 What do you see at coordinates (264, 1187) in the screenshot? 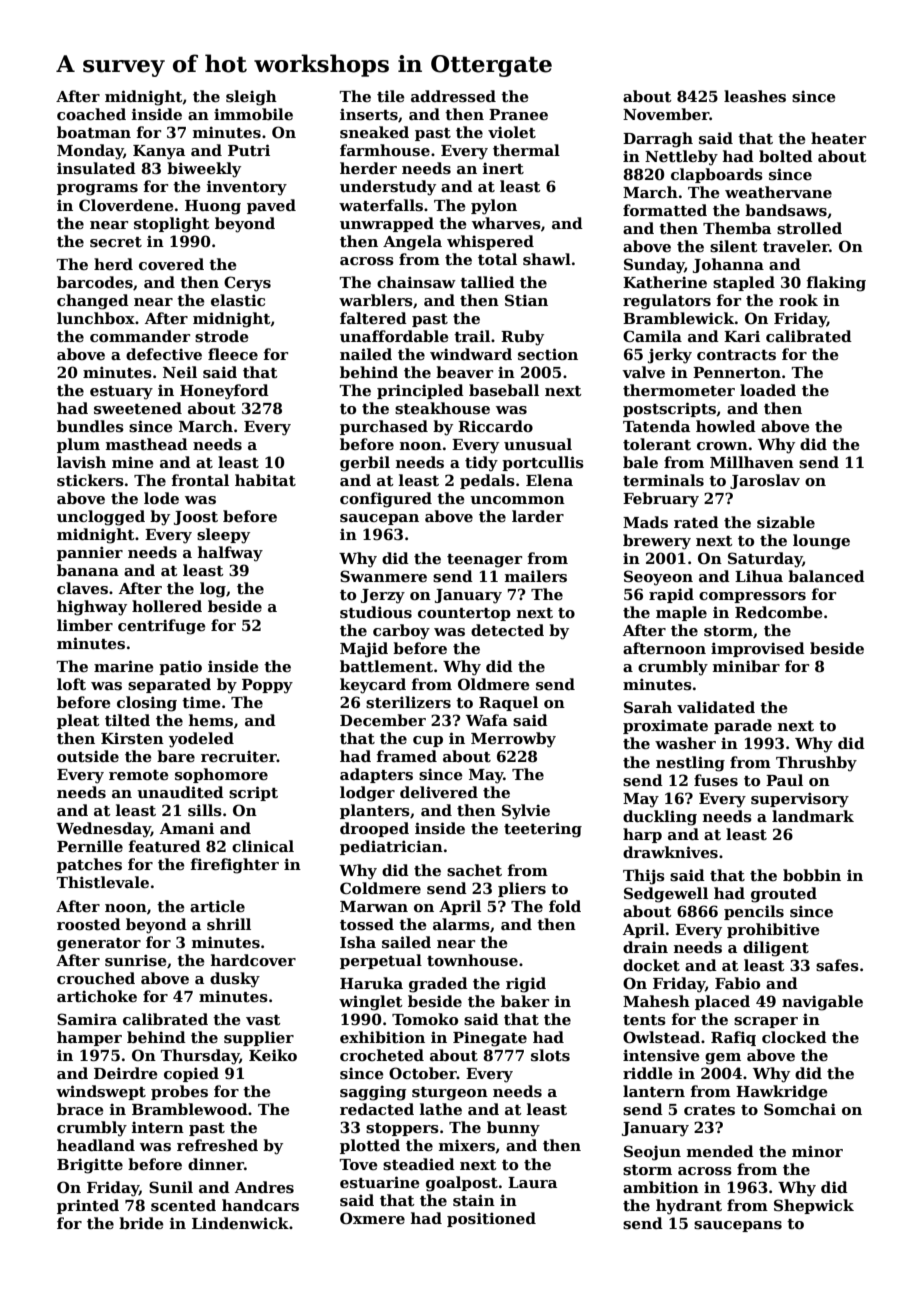
I see `Andres` at bounding box center [264, 1187].
